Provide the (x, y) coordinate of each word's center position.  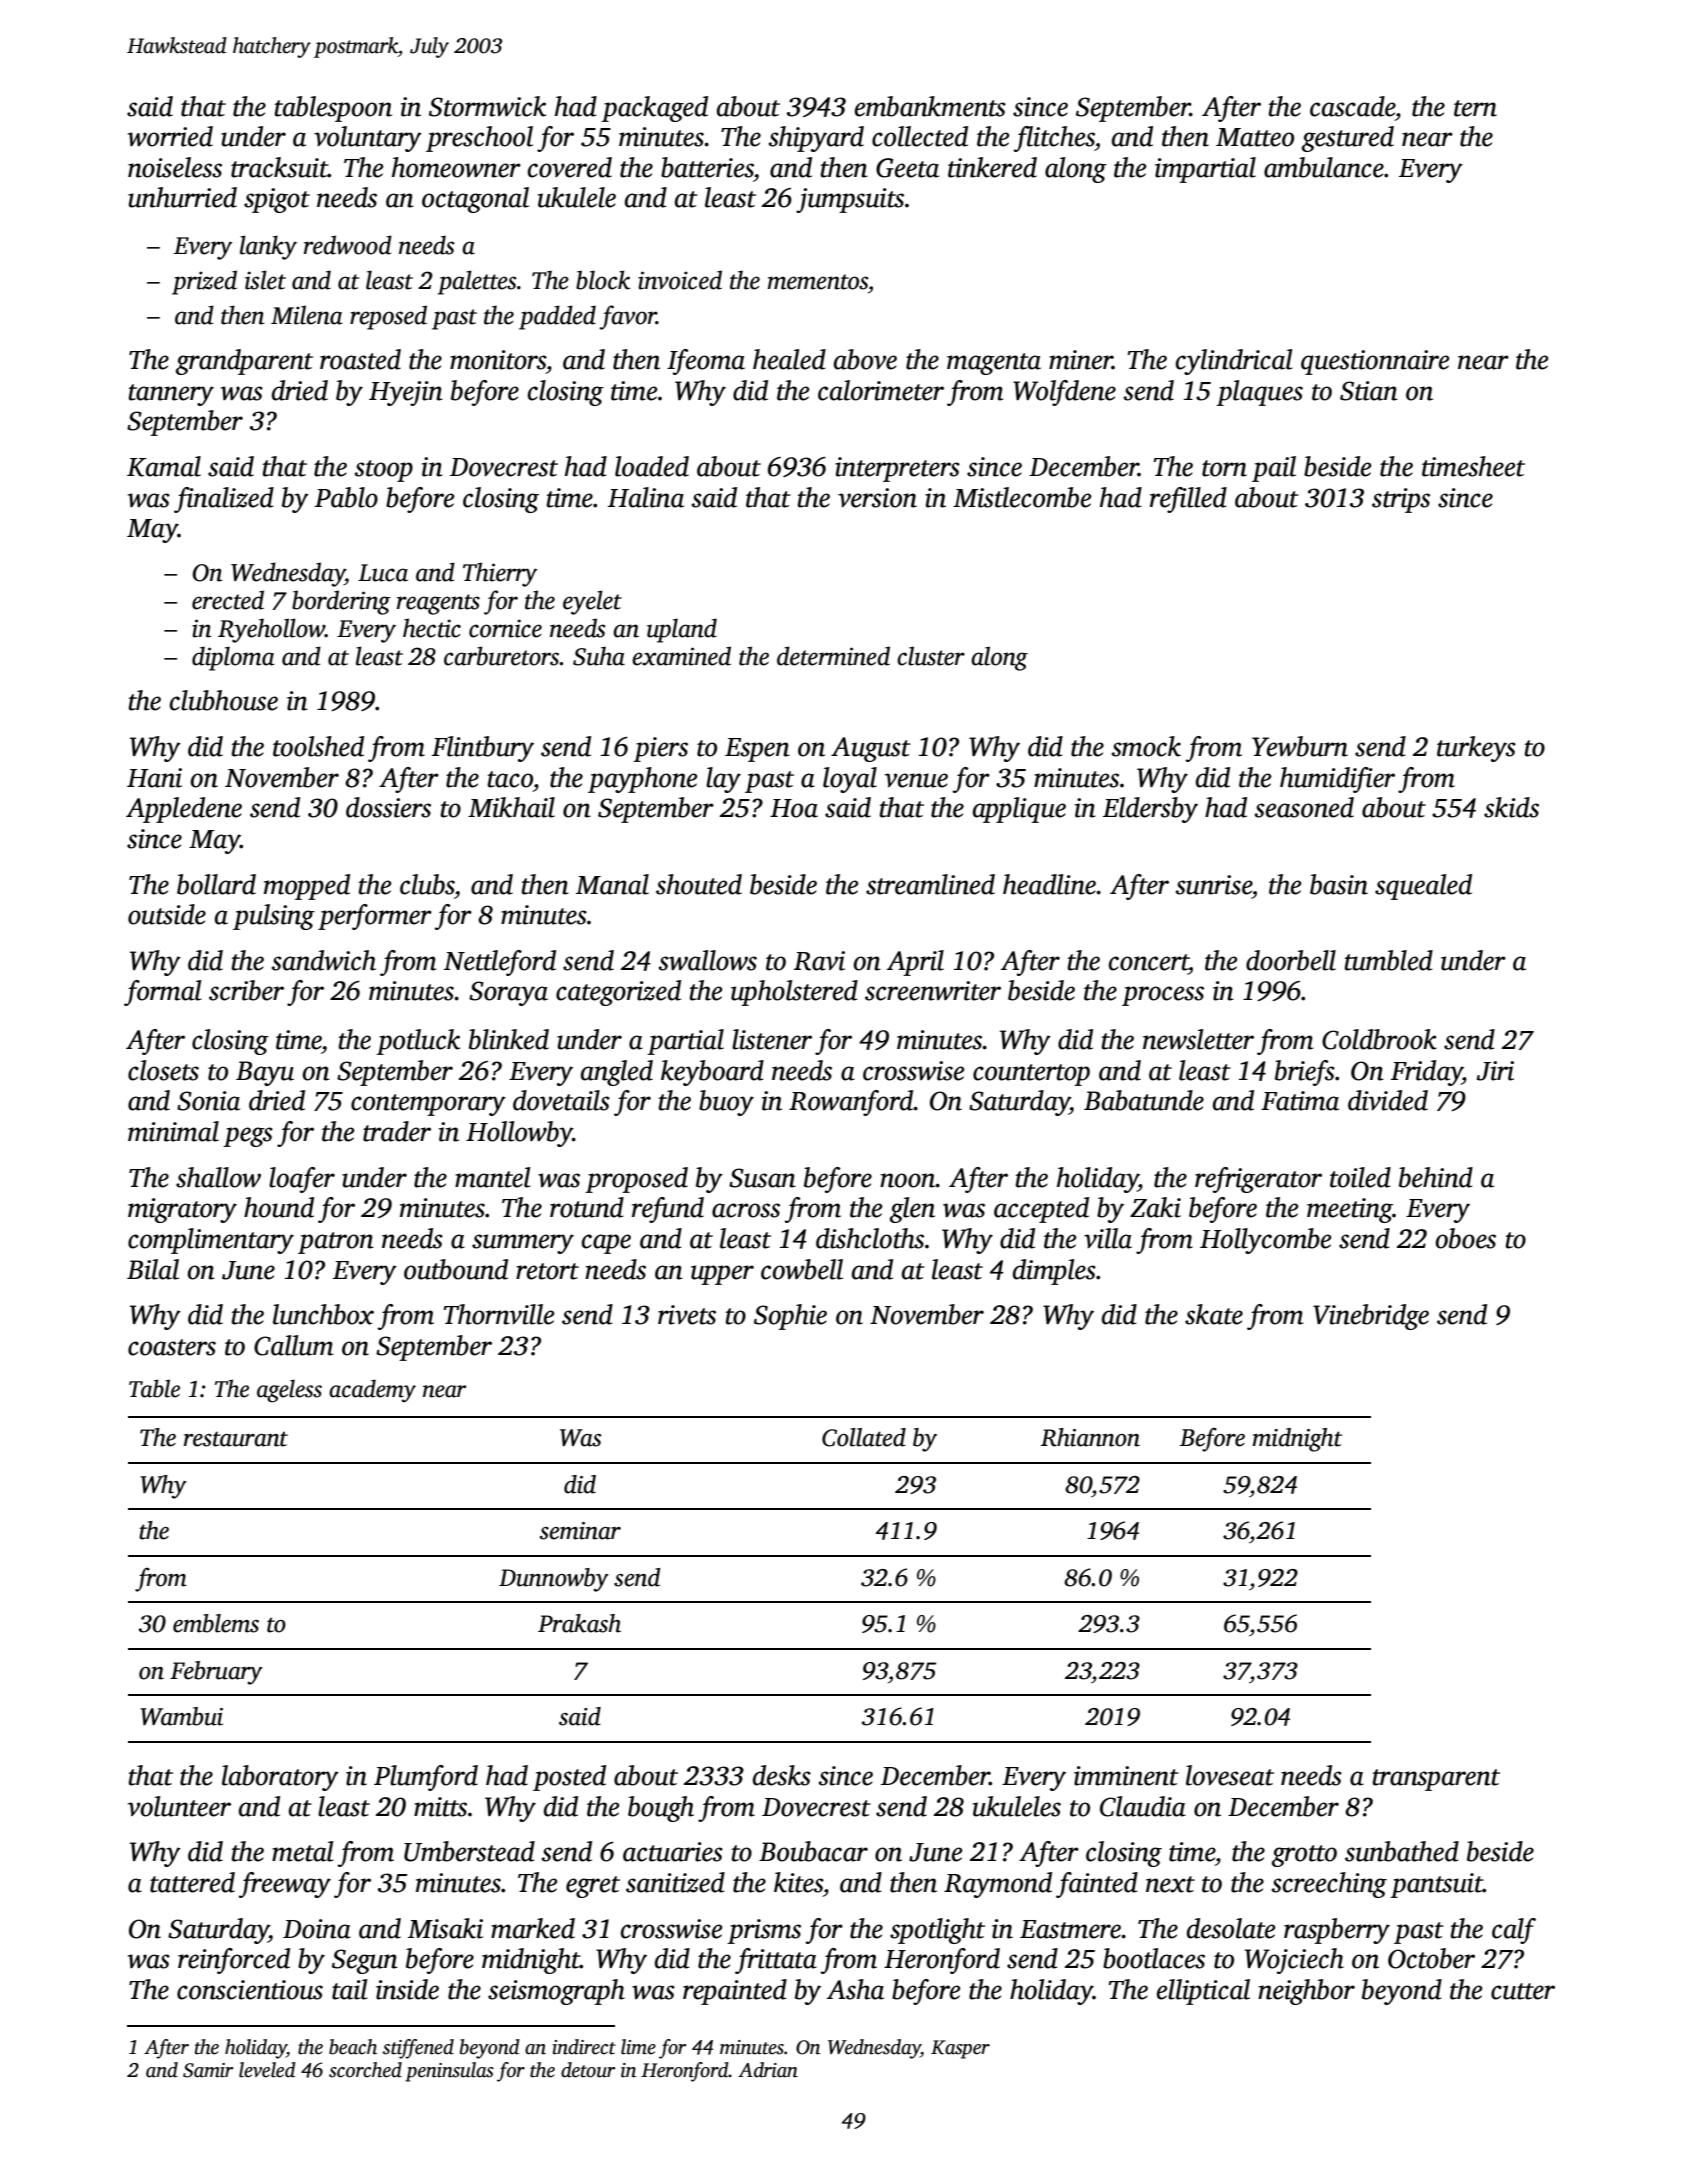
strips (1401, 500)
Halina (646, 497)
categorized (618, 993)
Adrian (768, 2070)
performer (375, 917)
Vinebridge (1371, 1317)
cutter (1523, 1991)
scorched (365, 2070)
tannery (171, 395)
